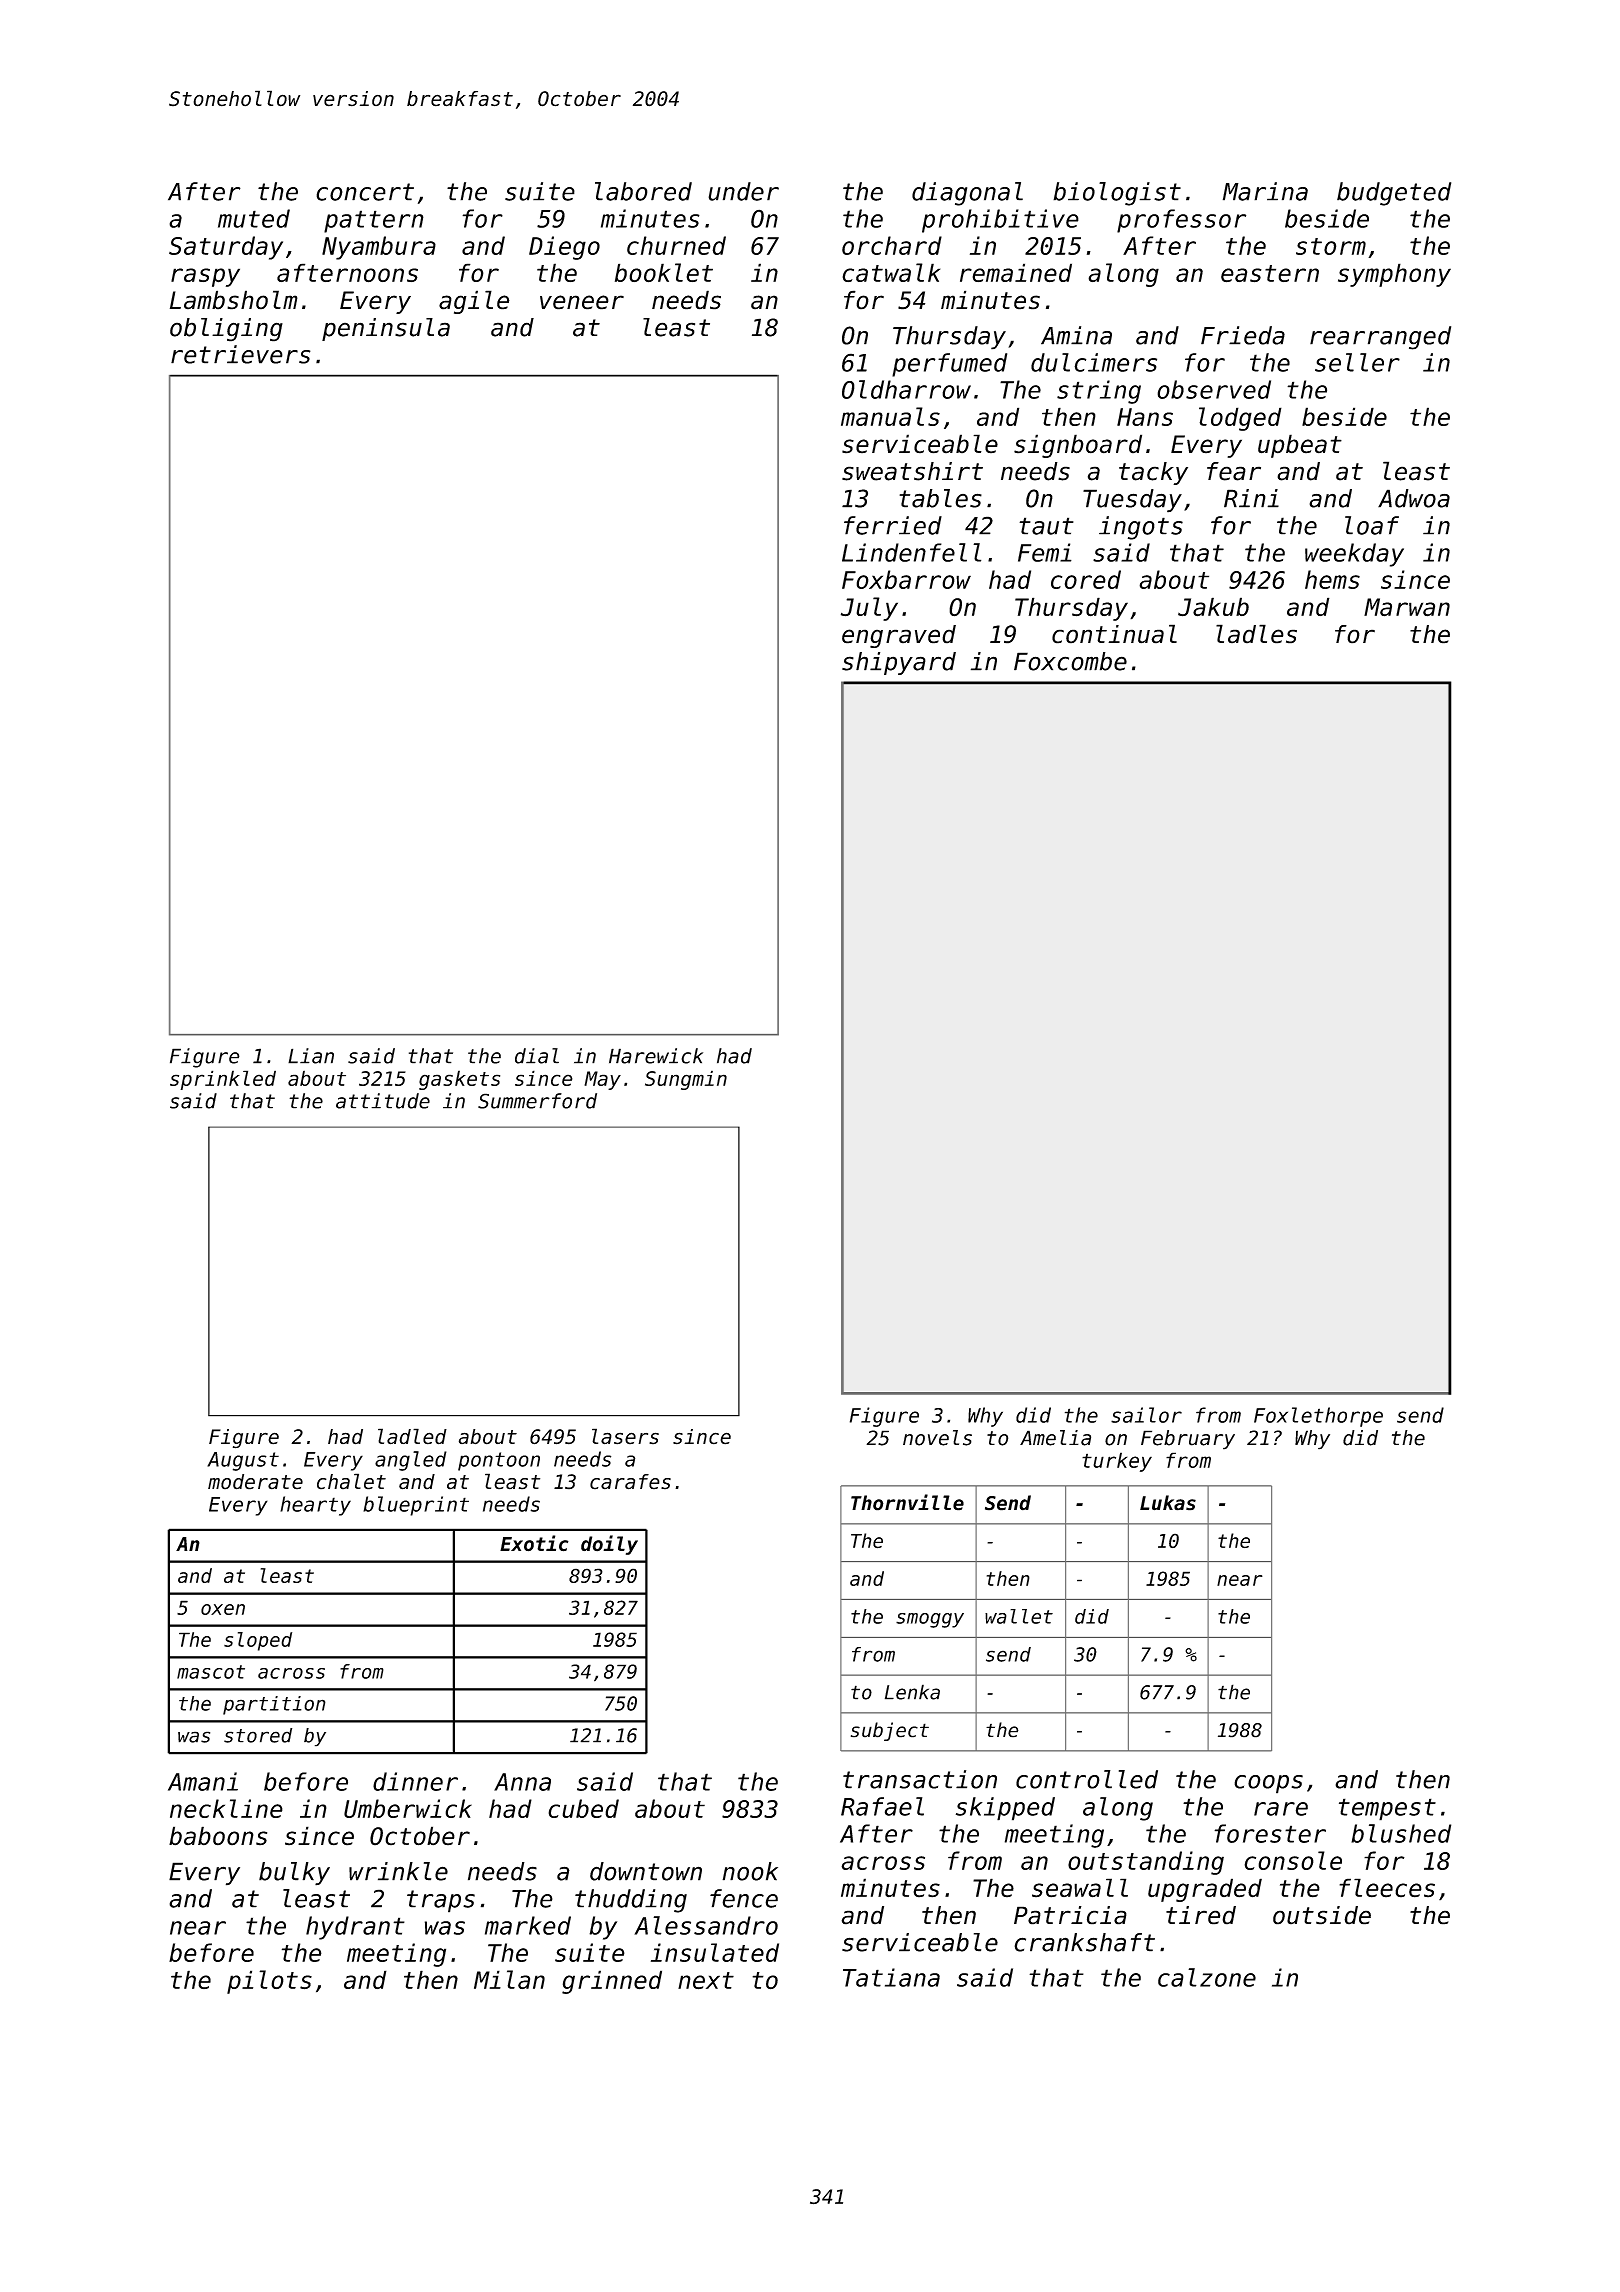 This image has width=1620, height=2292. I want to click on obliging, so click(226, 330).
